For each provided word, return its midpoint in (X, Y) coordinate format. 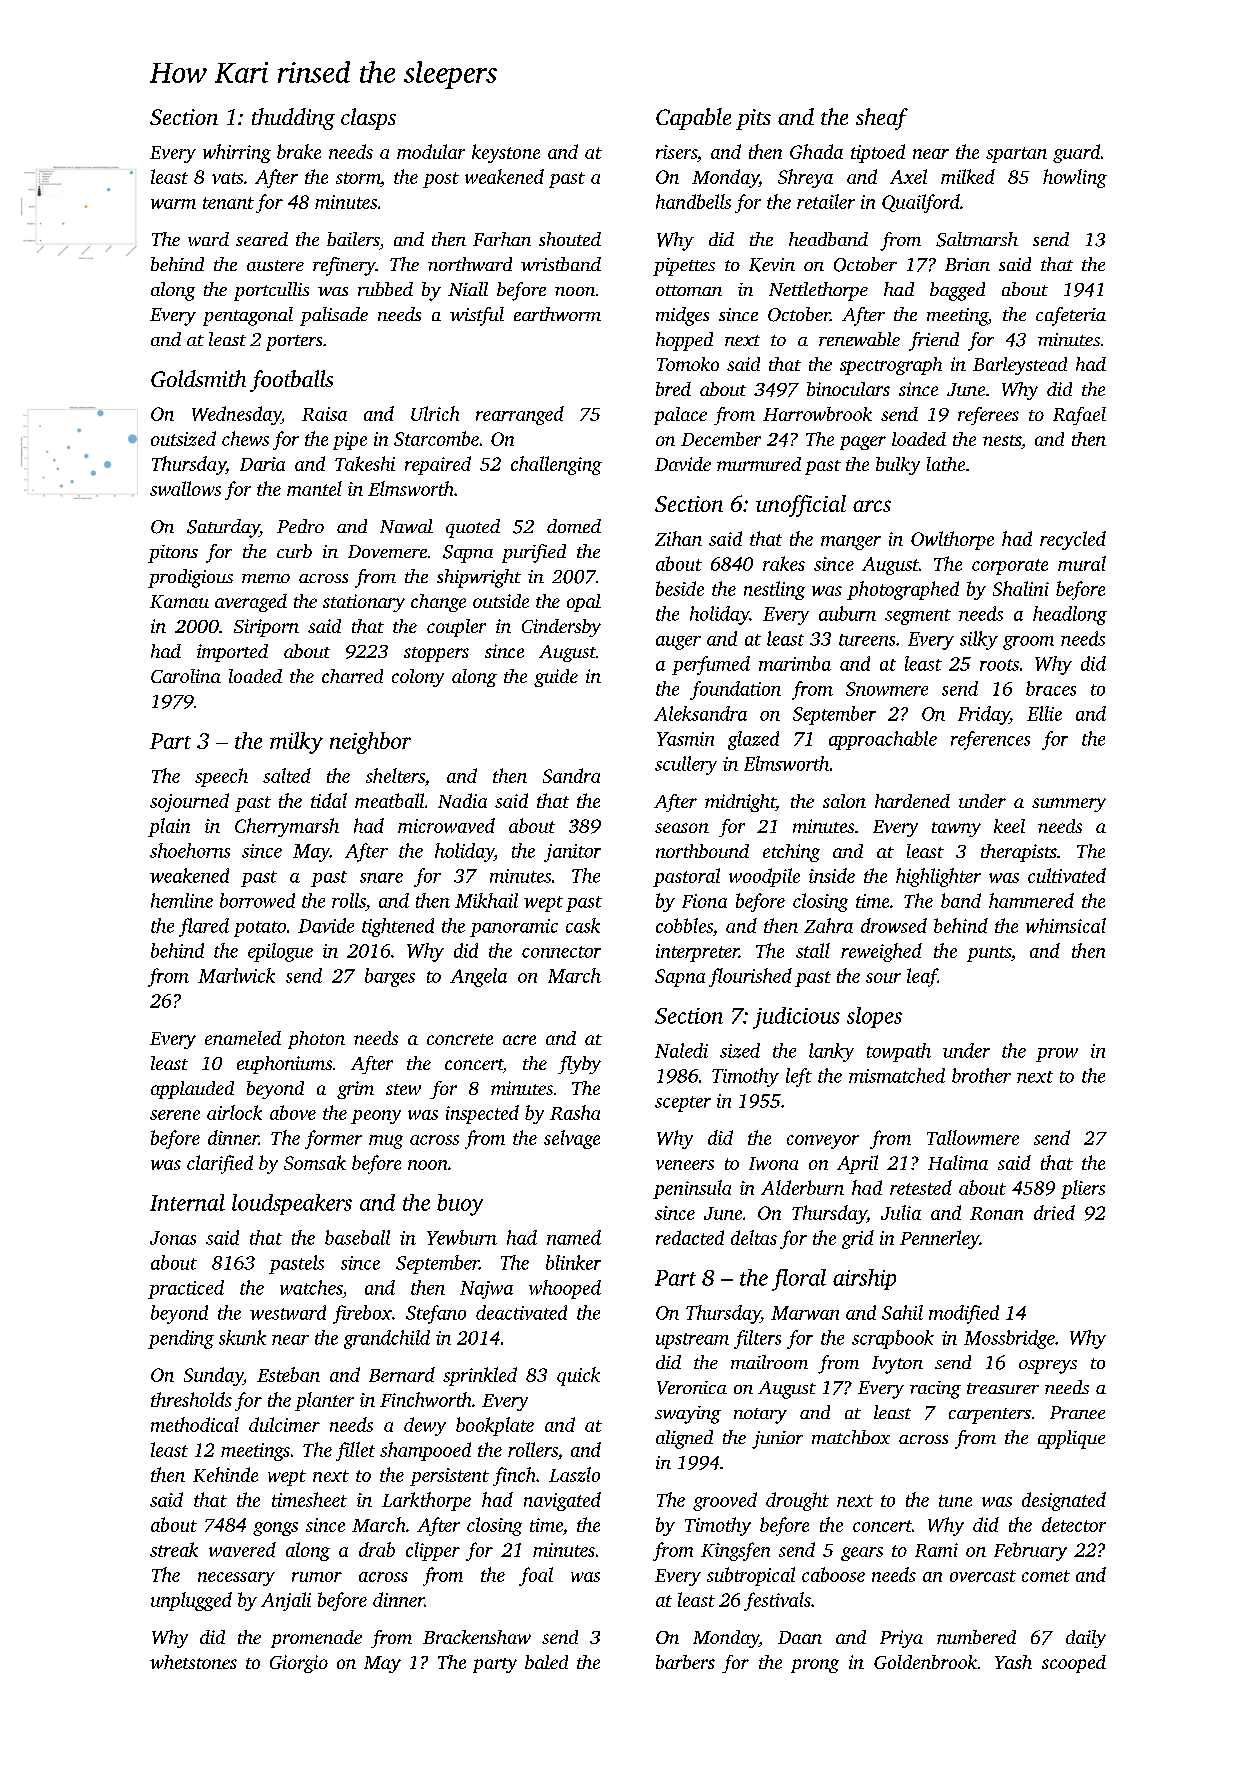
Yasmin (685, 739)
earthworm (557, 314)
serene (175, 1115)
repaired (438, 465)
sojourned (189, 802)
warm (173, 204)
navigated (562, 1501)
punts (989, 954)
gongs (275, 1529)
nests (1002, 440)
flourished (750, 977)
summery (1069, 805)
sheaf (882, 119)
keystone (506, 153)
